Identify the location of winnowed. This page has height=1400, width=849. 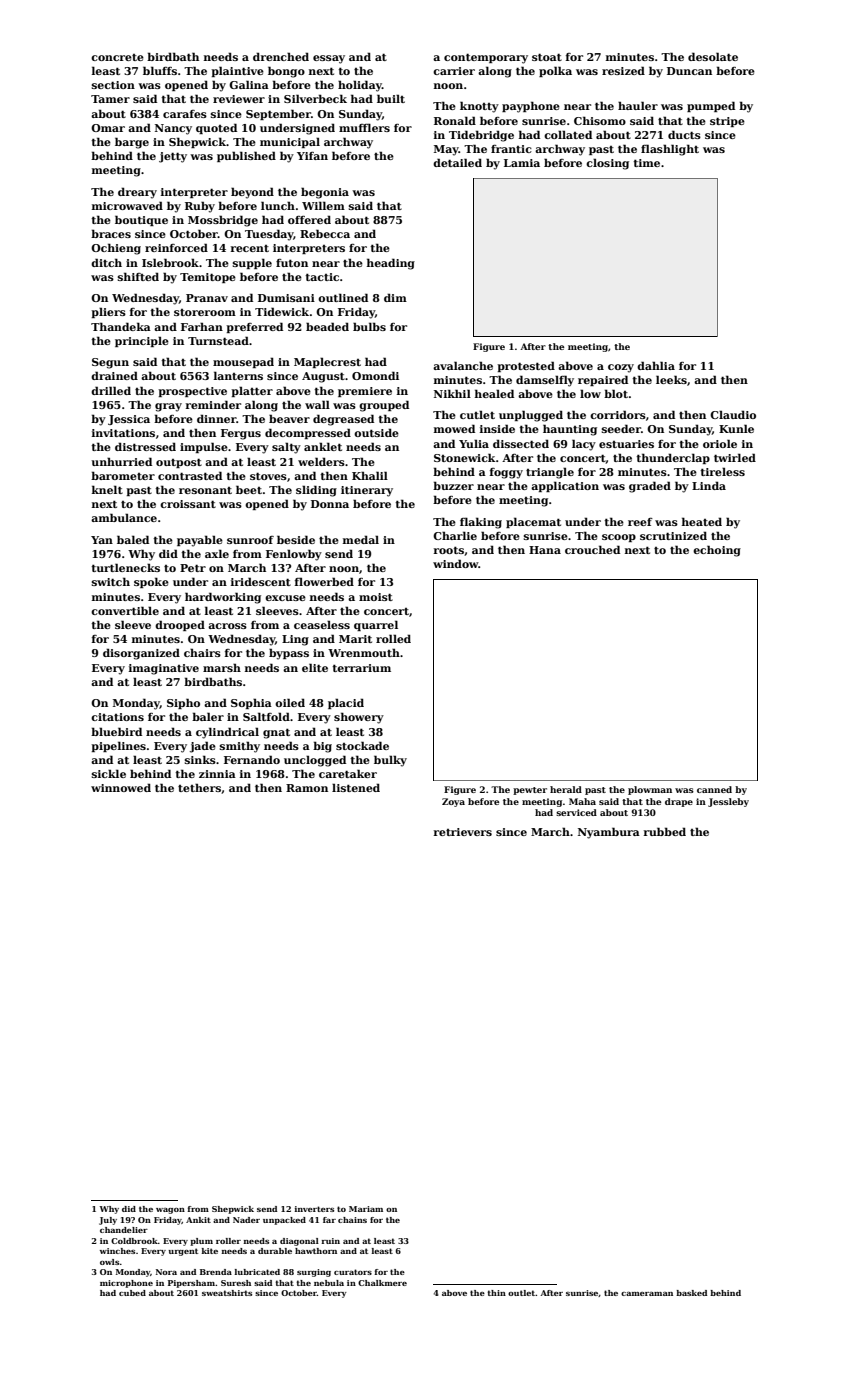
(121, 787).
